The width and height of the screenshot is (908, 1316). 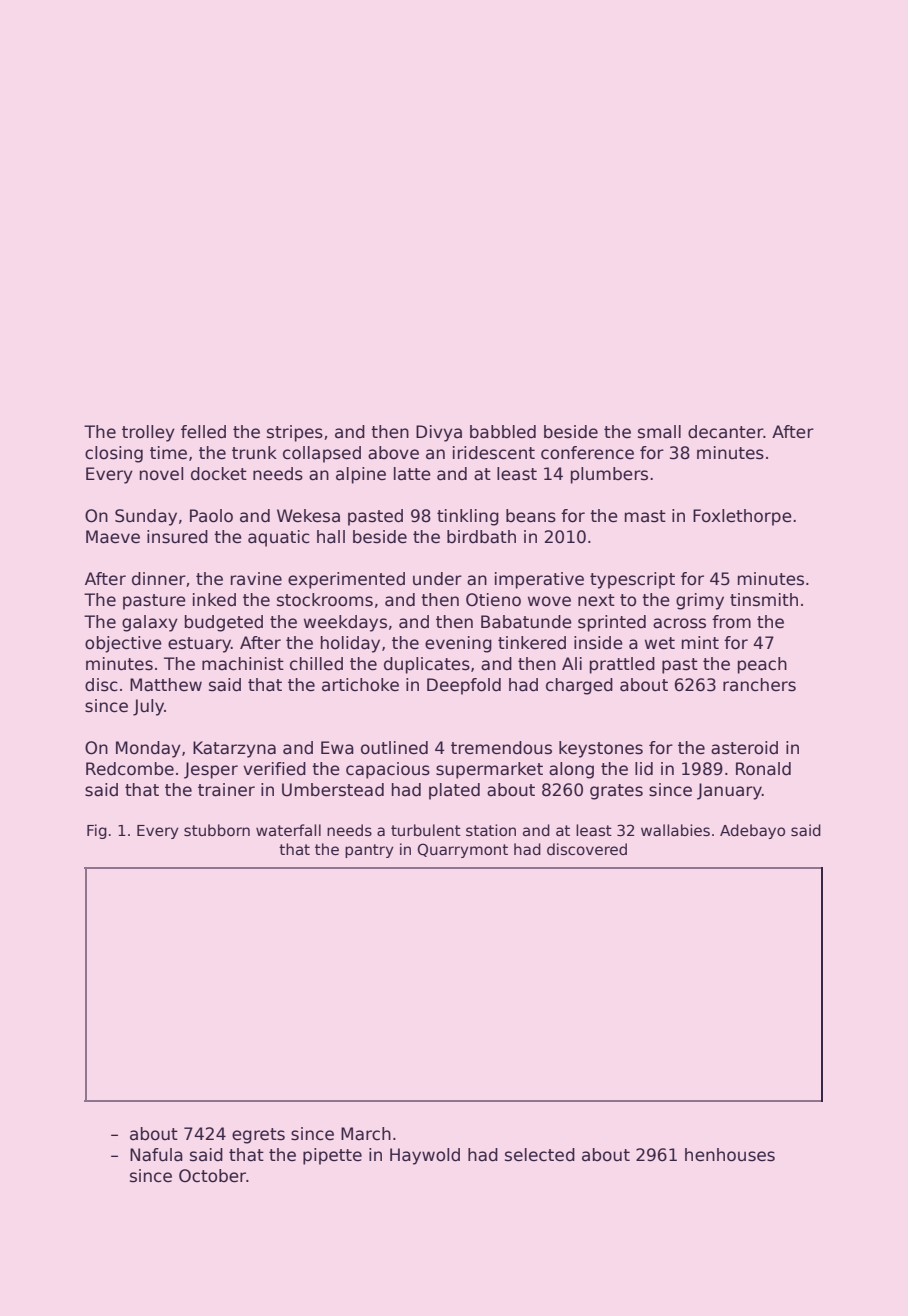 What do you see at coordinates (217, 830) in the screenshot?
I see `stubborn` at bounding box center [217, 830].
